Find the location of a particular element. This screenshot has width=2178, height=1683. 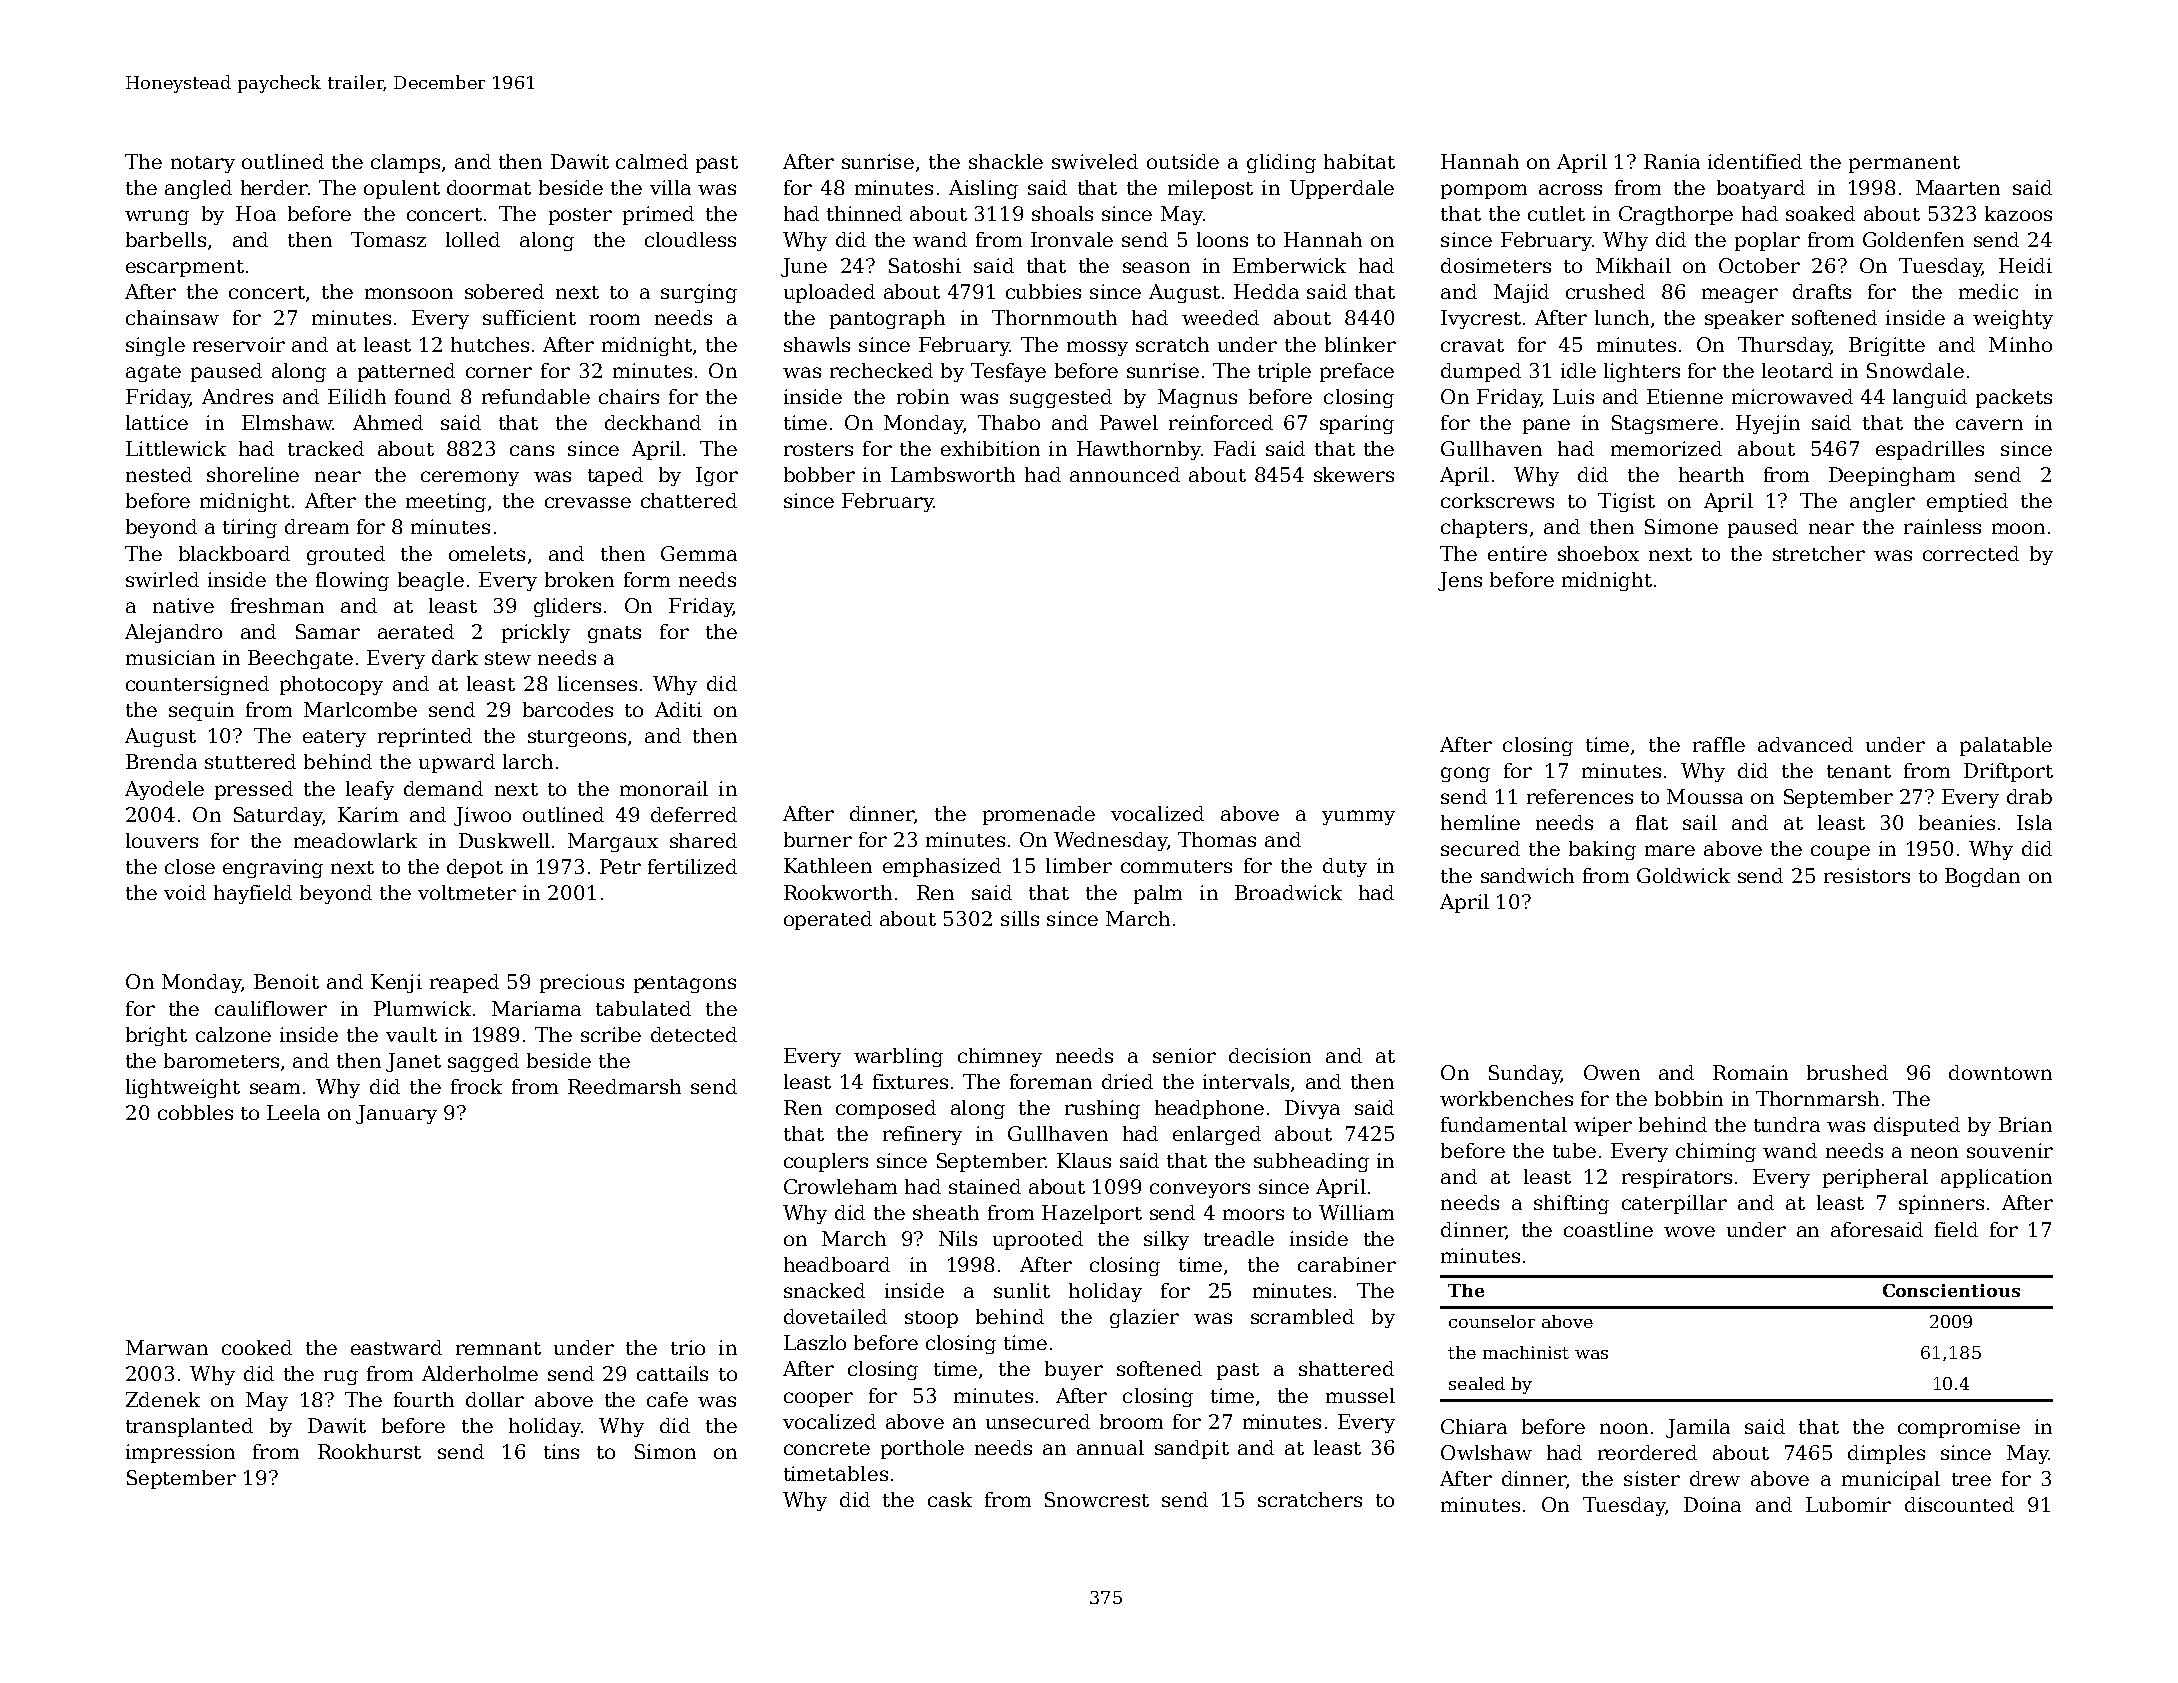

raffle is located at coordinates (1719, 744).
